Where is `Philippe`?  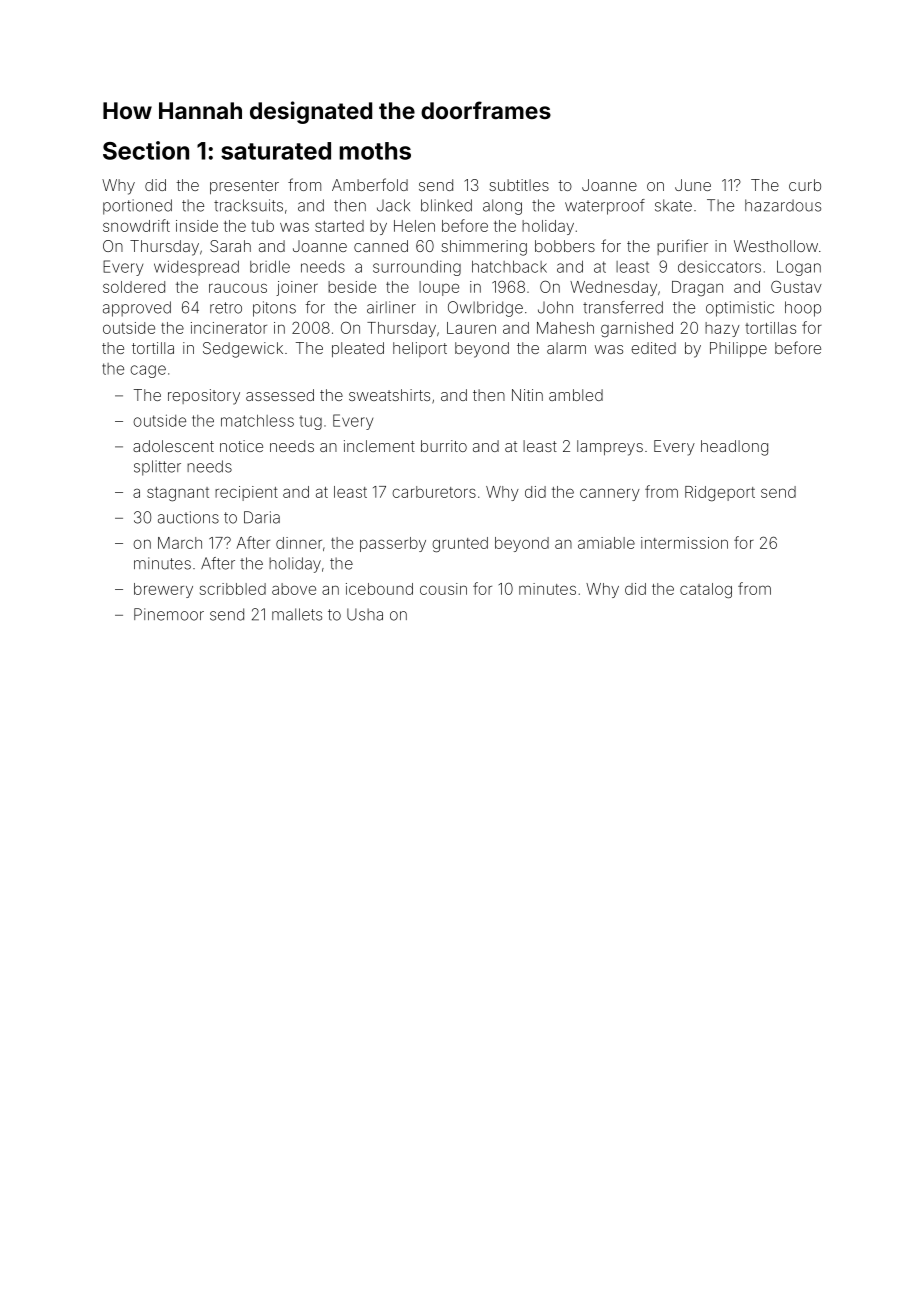
Philippe is located at coordinates (738, 349).
